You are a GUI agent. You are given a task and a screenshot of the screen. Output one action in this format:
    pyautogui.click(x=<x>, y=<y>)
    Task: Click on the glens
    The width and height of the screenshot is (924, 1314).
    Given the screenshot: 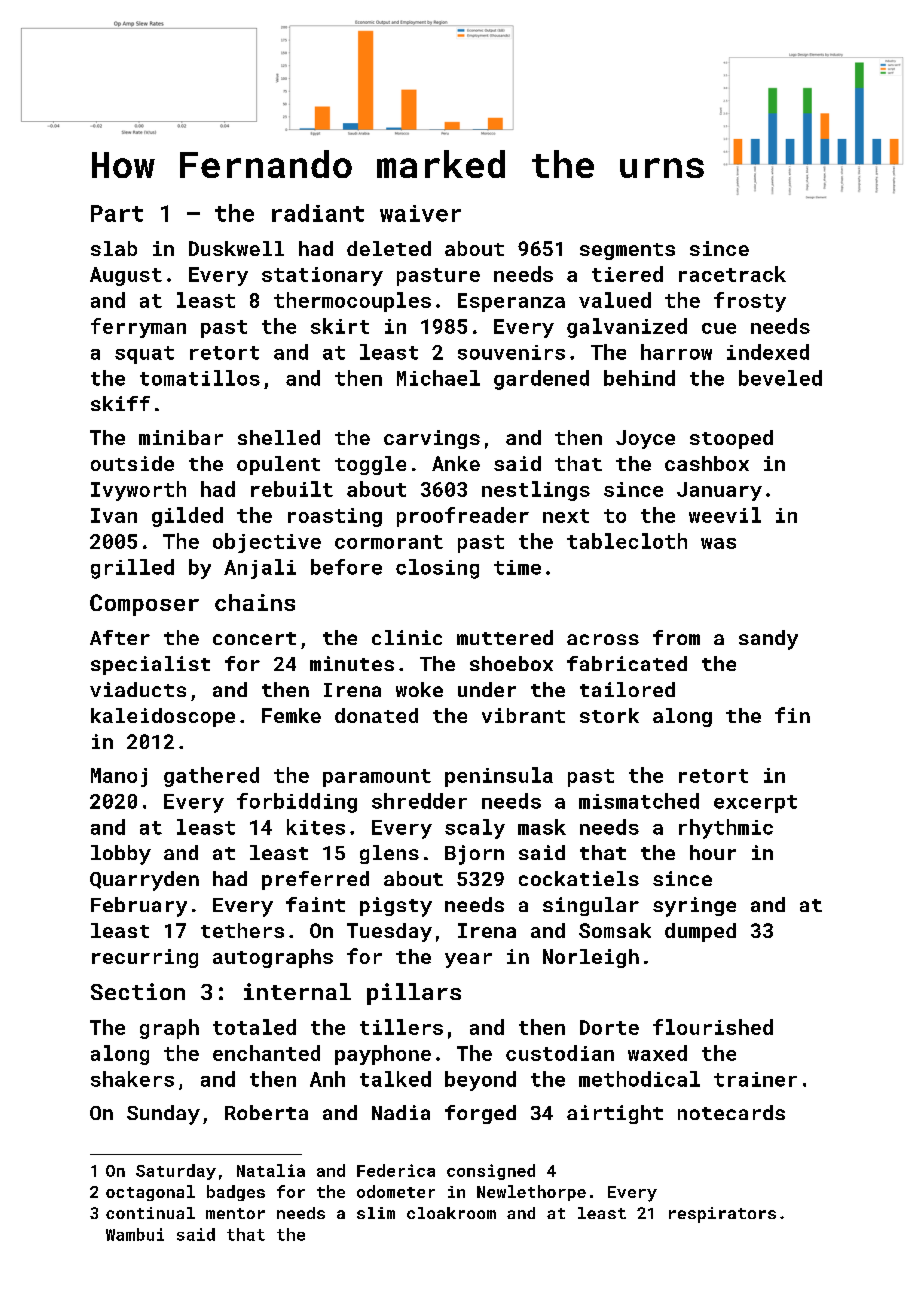 What is the action you would take?
    pyautogui.click(x=389, y=854)
